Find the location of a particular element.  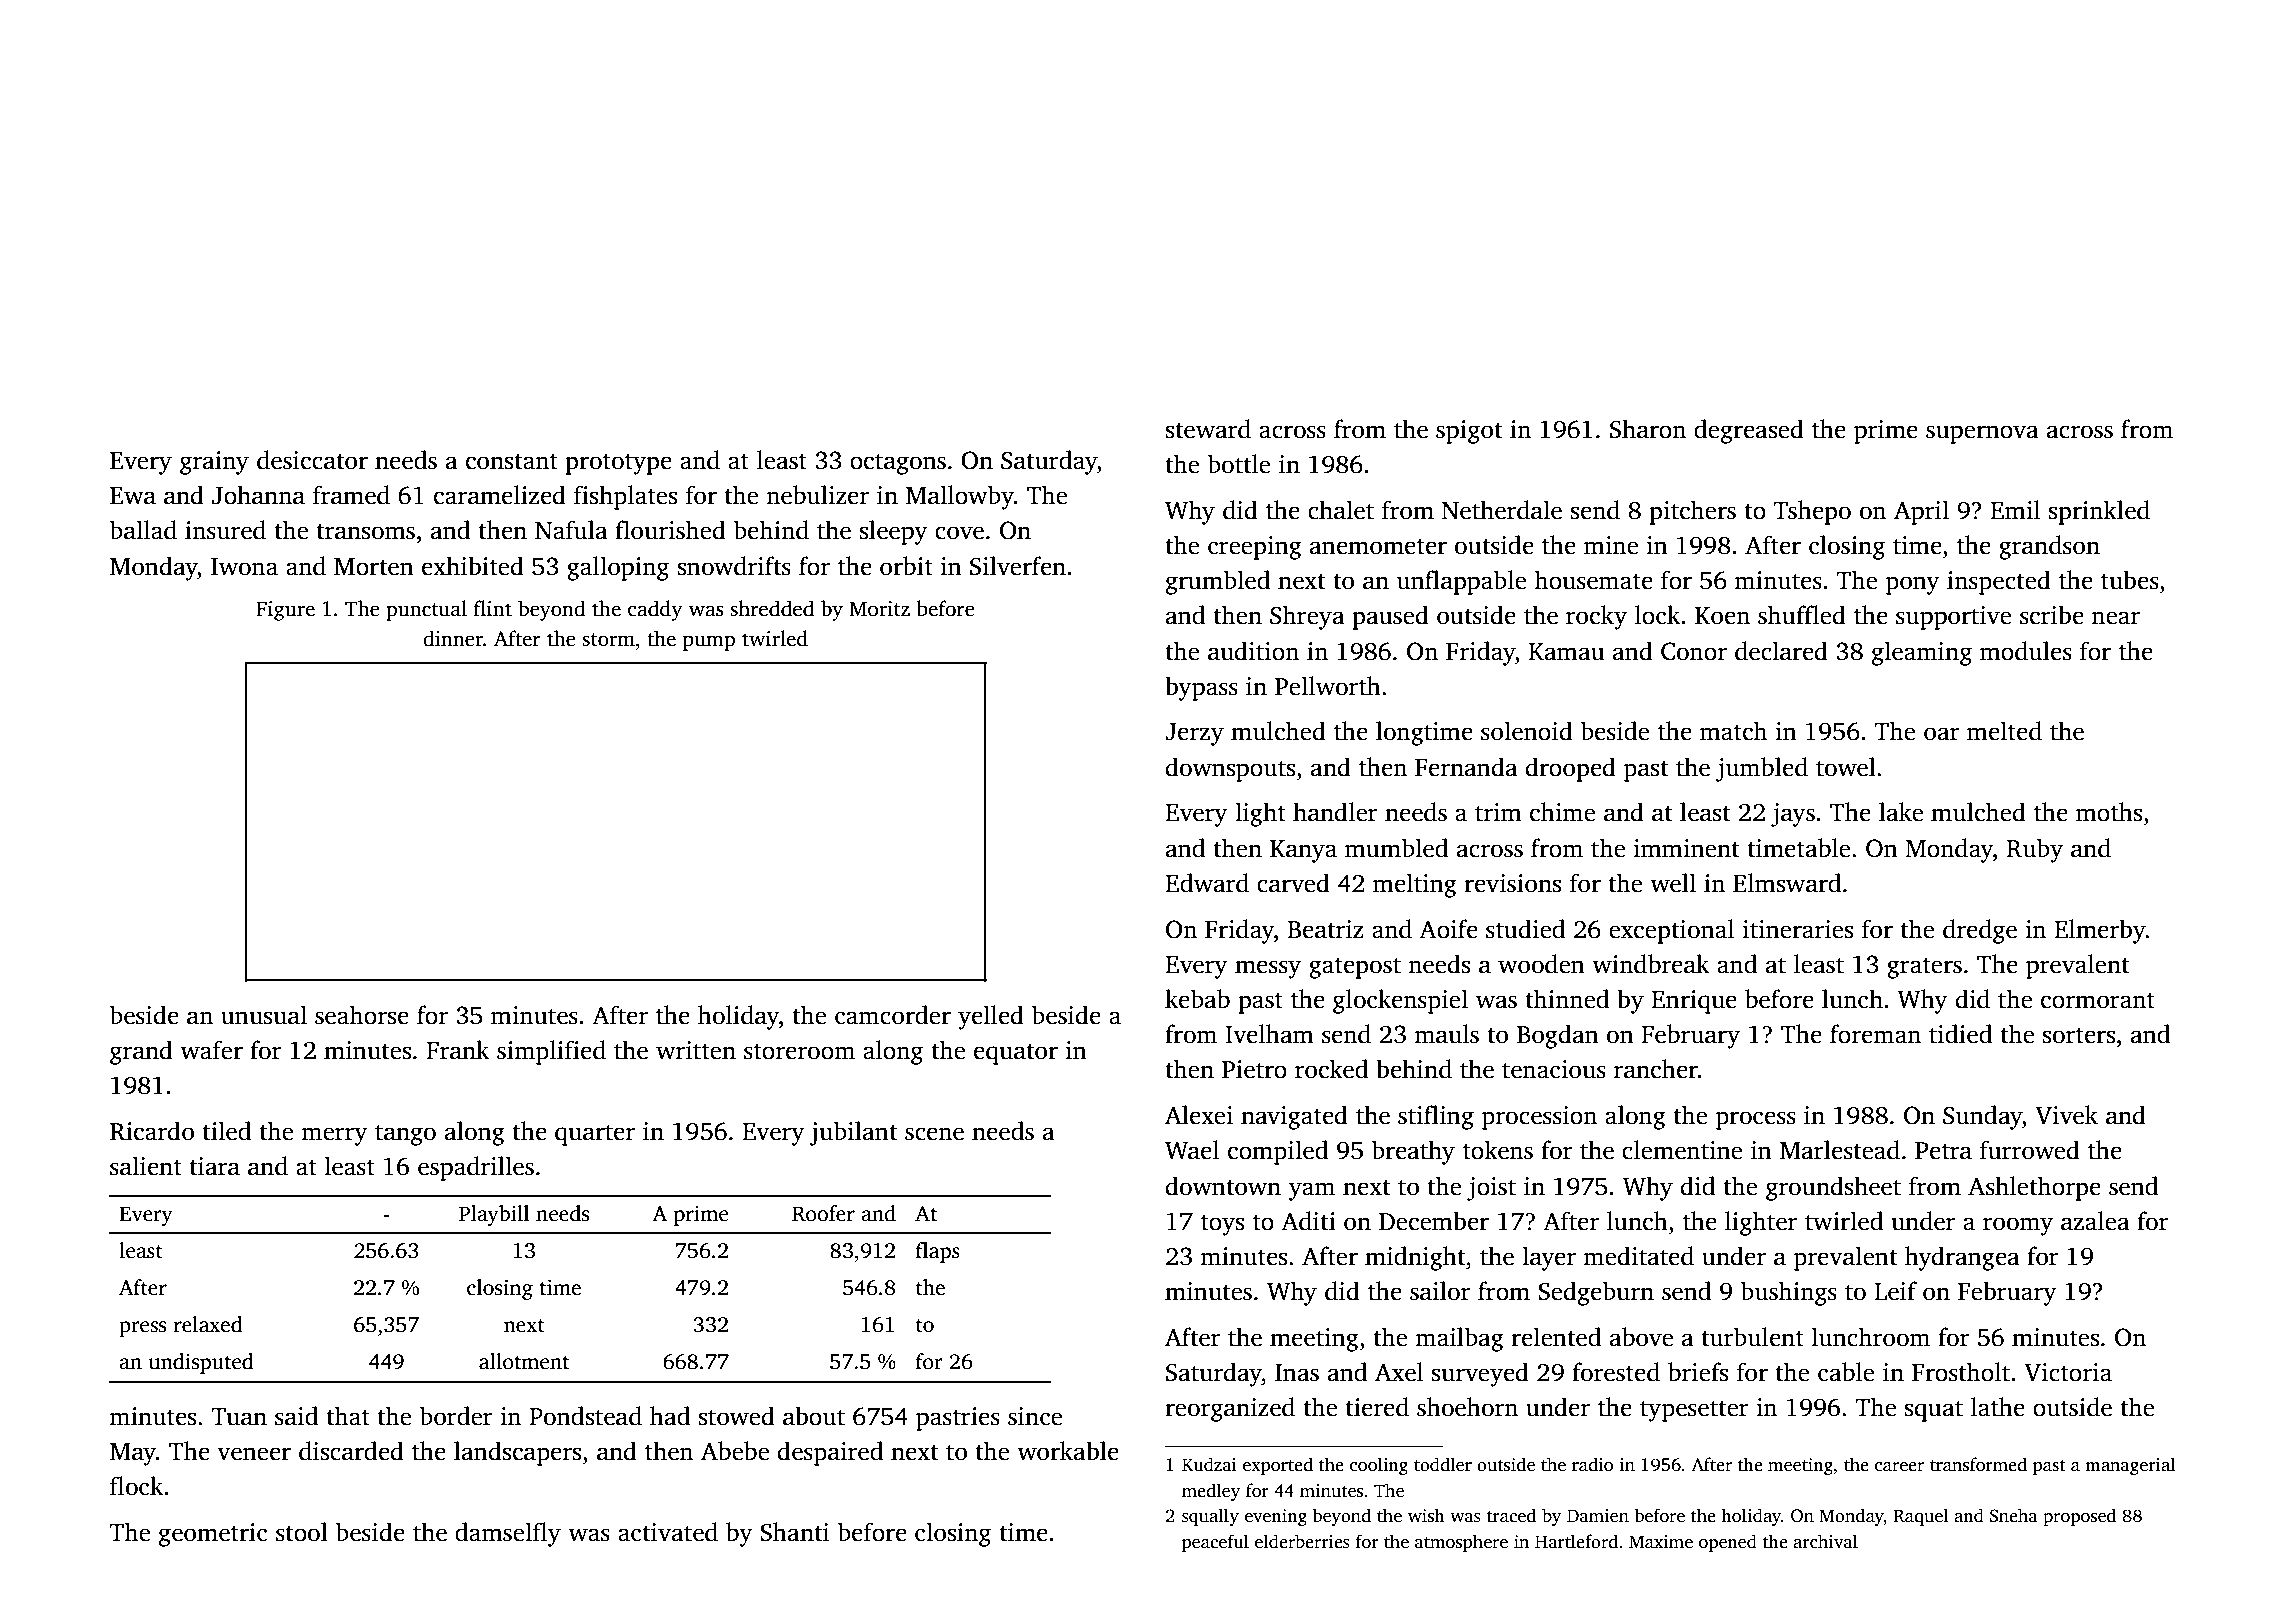

allotment is located at coordinates (524, 1361).
